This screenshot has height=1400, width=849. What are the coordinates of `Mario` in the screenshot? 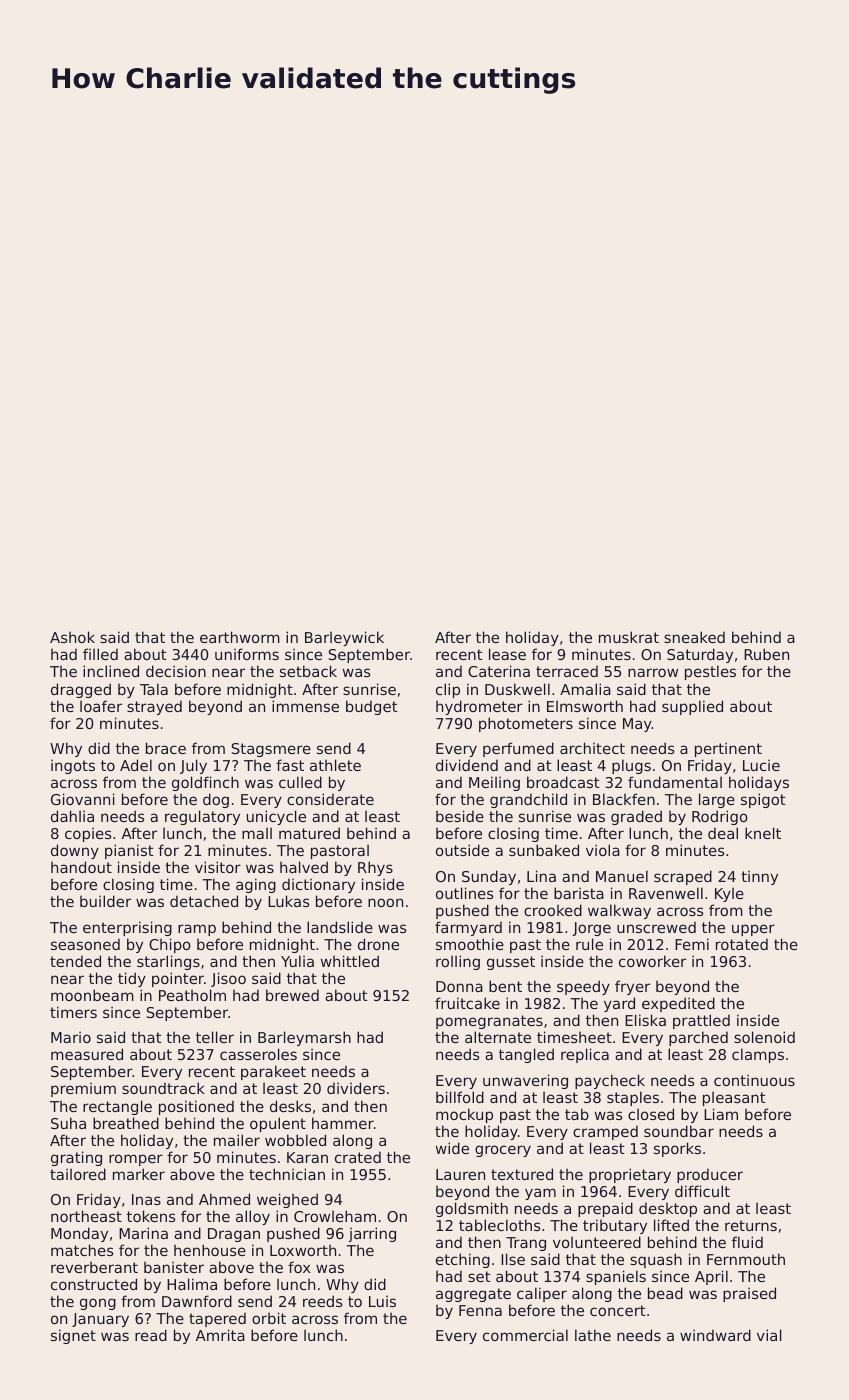 It's located at (71, 1037).
